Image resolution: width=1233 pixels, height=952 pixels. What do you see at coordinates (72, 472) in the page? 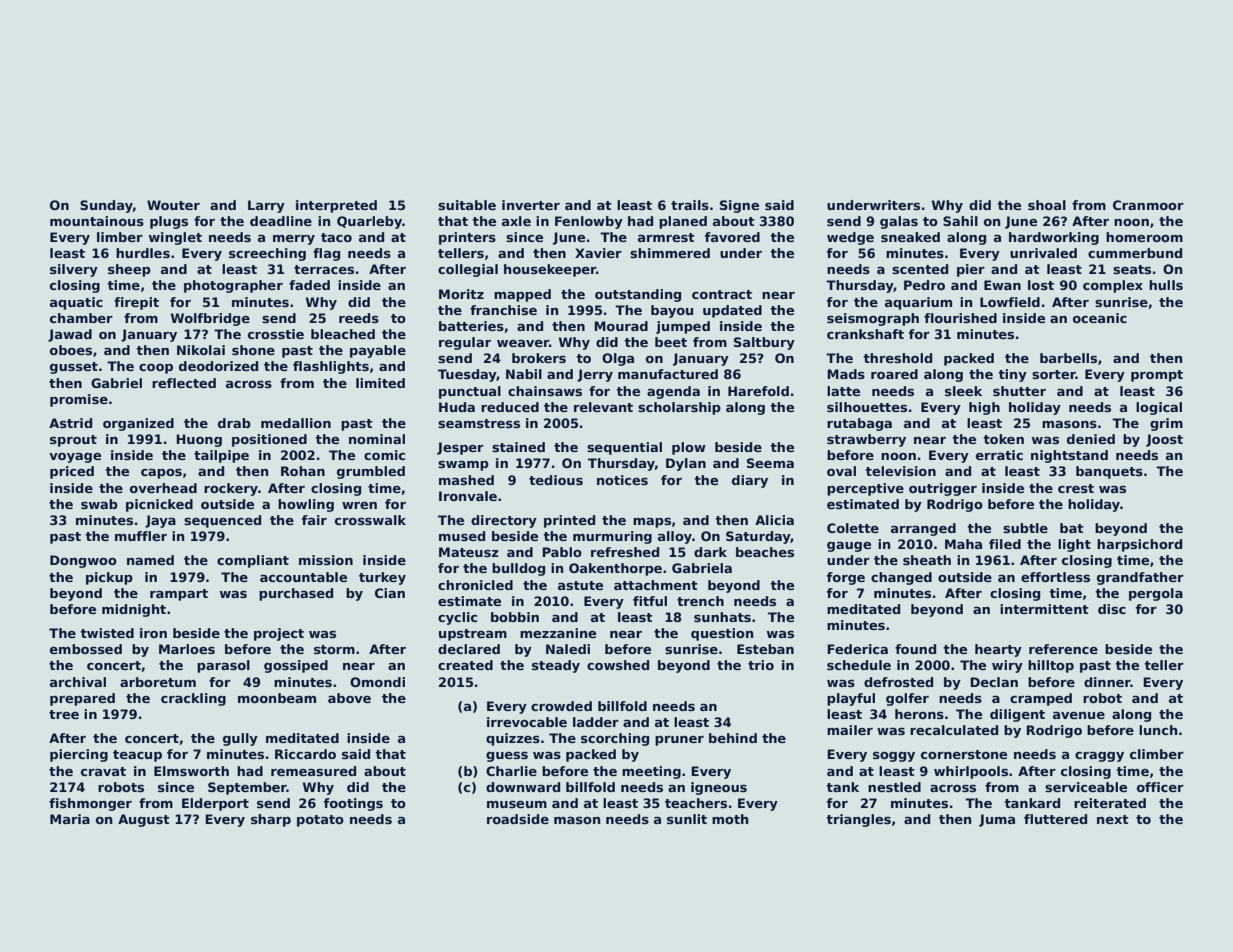
I see `priced` at bounding box center [72, 472].
